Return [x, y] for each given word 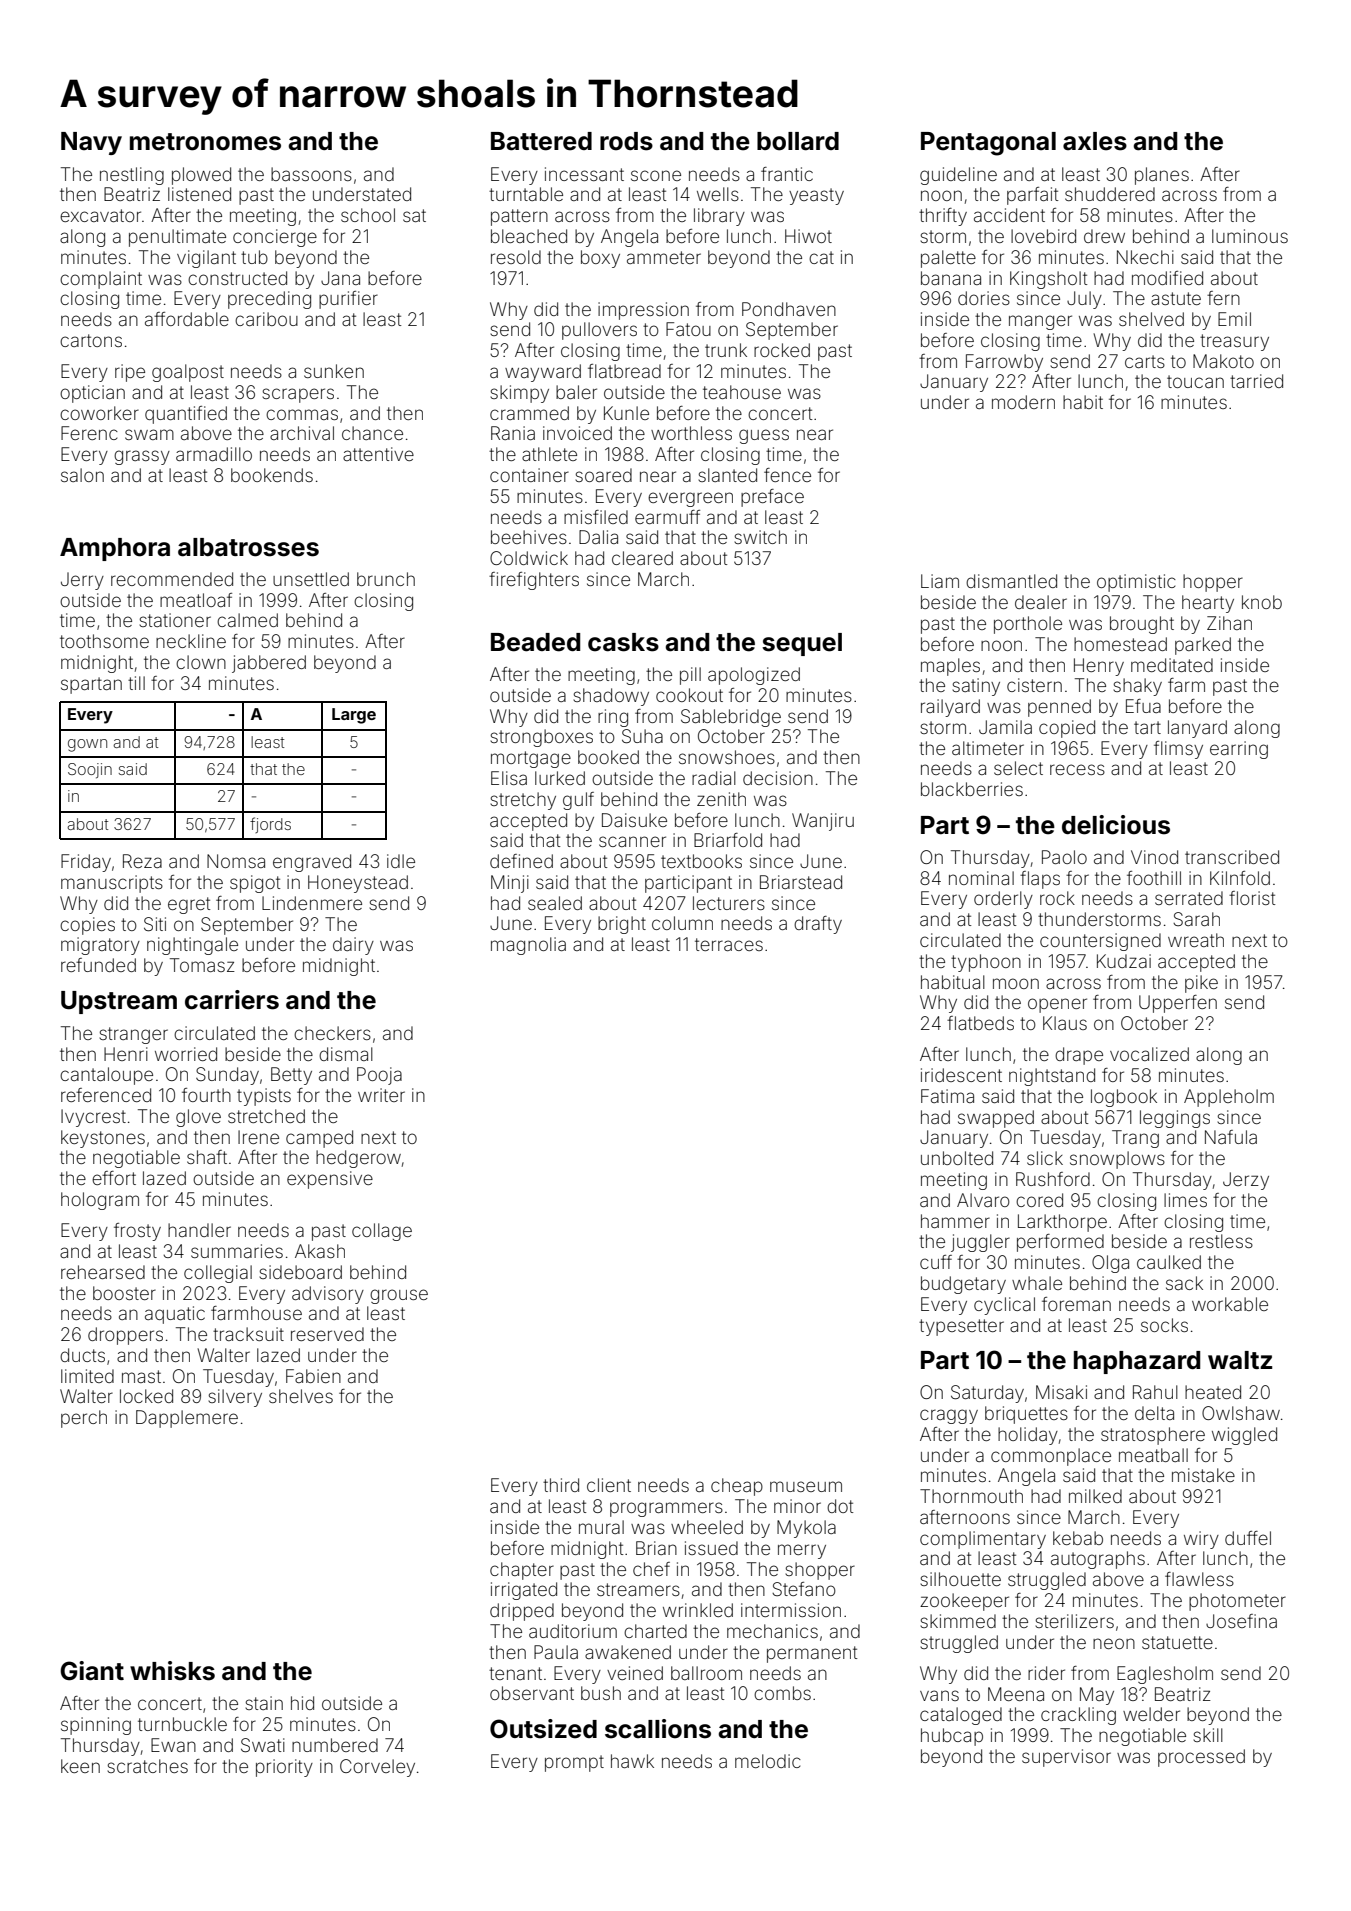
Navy [91, 143]
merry [802, 1551]
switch [760, 537]
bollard [798, 141]
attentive [378, 454]
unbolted [957, 1158]
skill [1208, 1735]
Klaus [1065, 1023]
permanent [812, 1654]
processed [1201, 1758]
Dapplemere [187, 1419]
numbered [335, 1745]
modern [1023, 402]
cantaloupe [106, 1076]
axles [1095, 141]
